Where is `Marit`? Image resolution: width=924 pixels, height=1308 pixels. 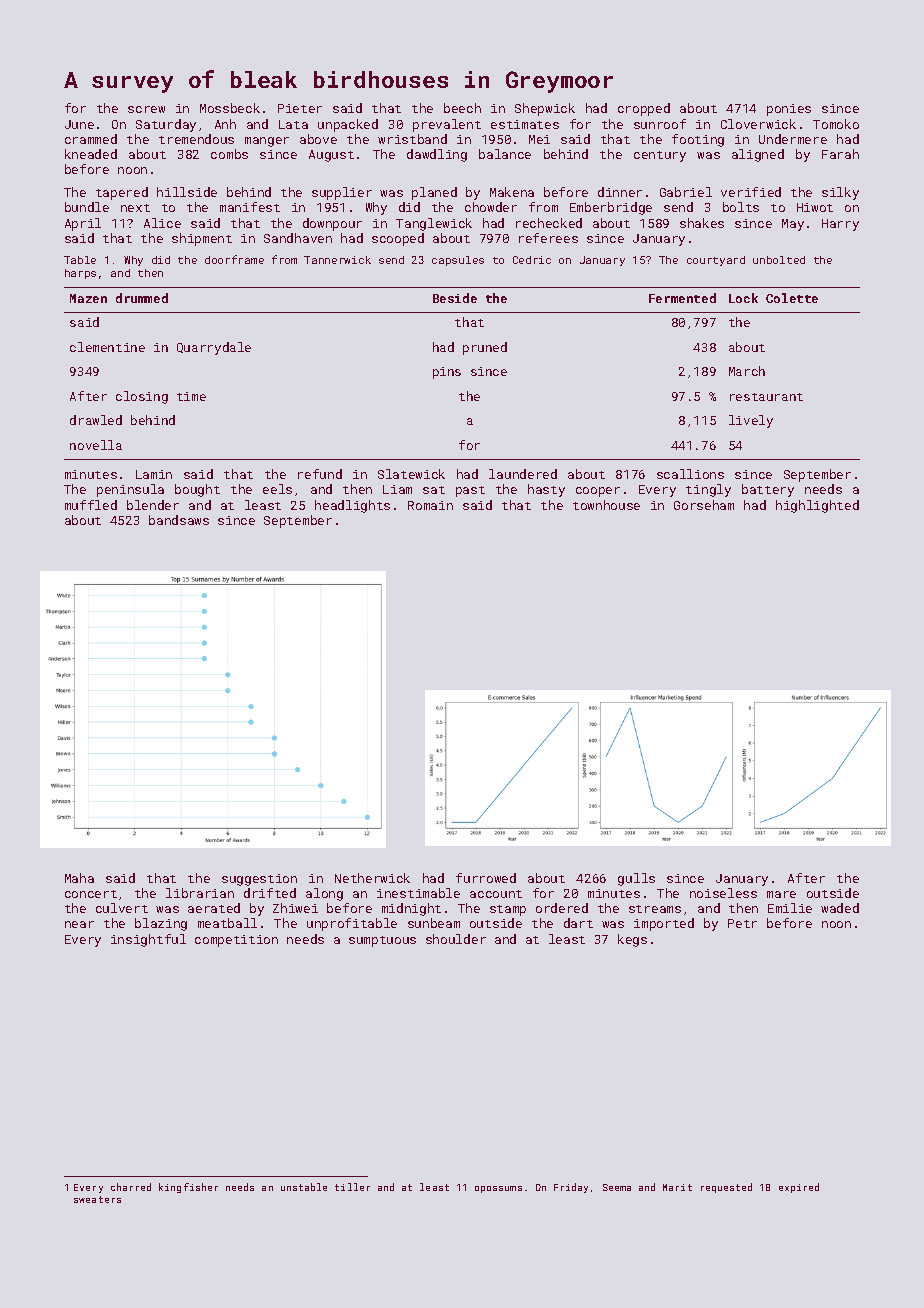
Marit is located at coordinates (677, 1187).
